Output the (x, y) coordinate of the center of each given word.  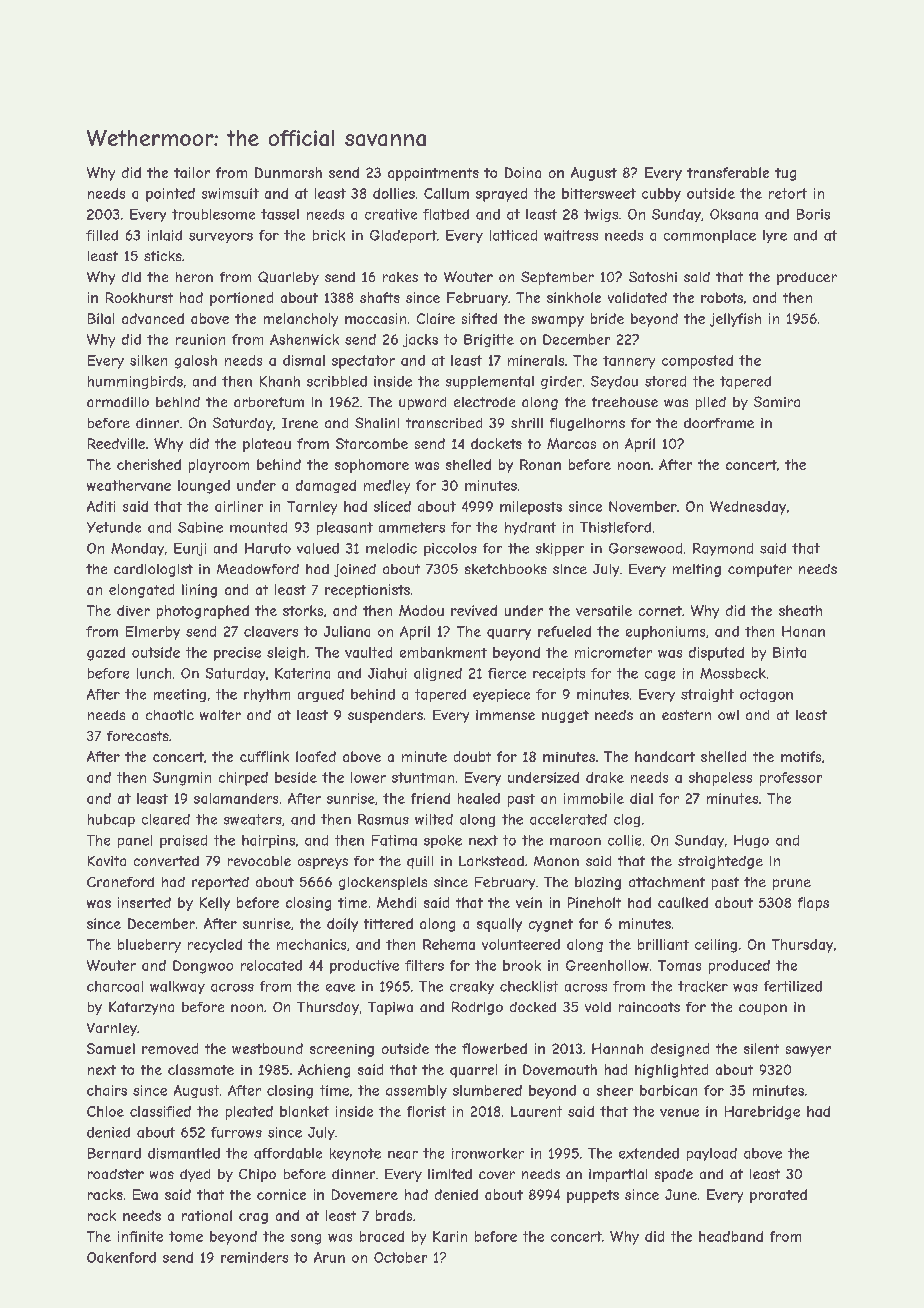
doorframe (719, 423)
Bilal (101, 318)
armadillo (118, 402)
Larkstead (491, 861)
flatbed (446, 214)
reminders (254, 1257)
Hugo (751, 841)
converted (166, 861)
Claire (436, 318)
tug (785, 174)
